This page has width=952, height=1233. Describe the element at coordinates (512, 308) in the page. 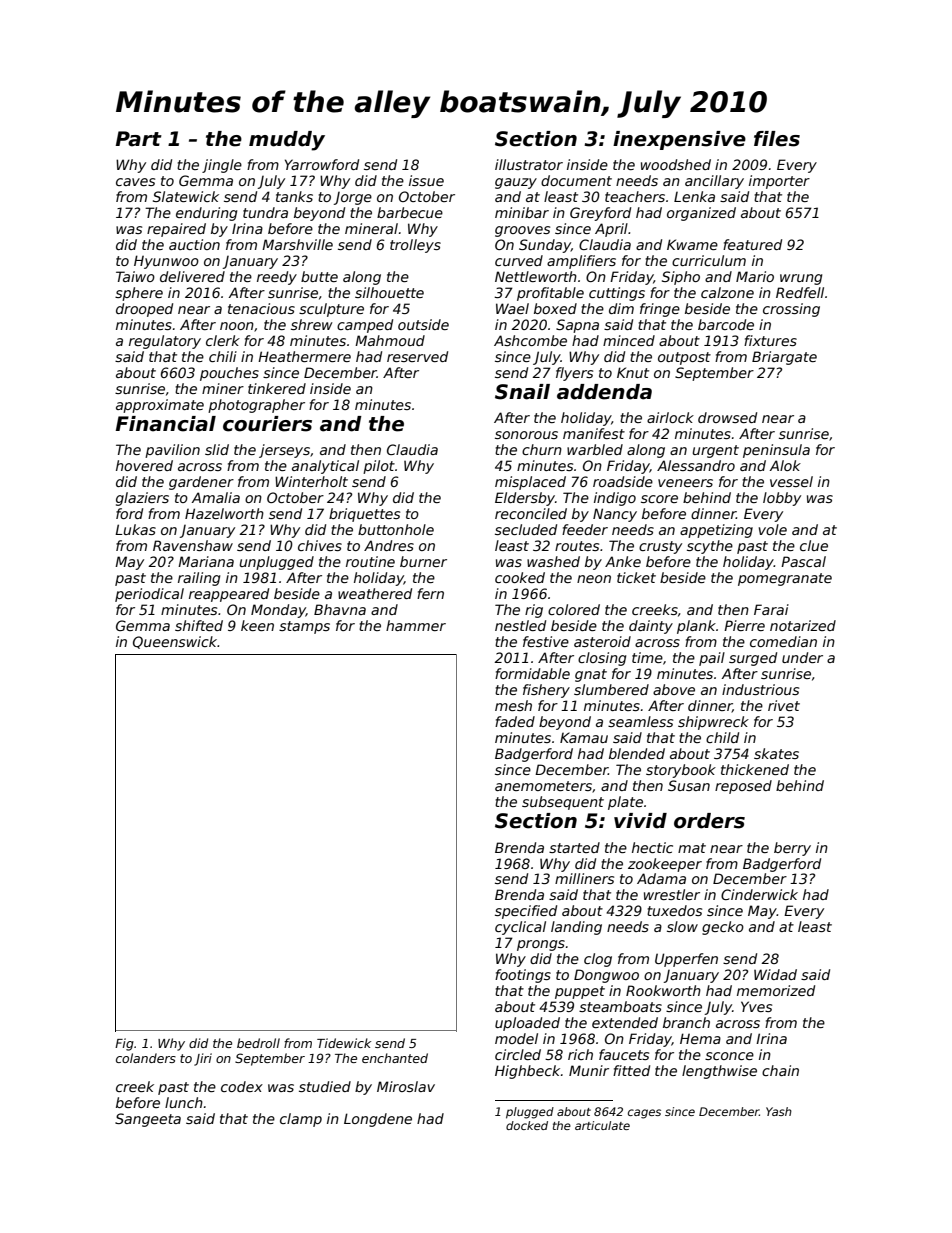

I see `Wael` at that location.
